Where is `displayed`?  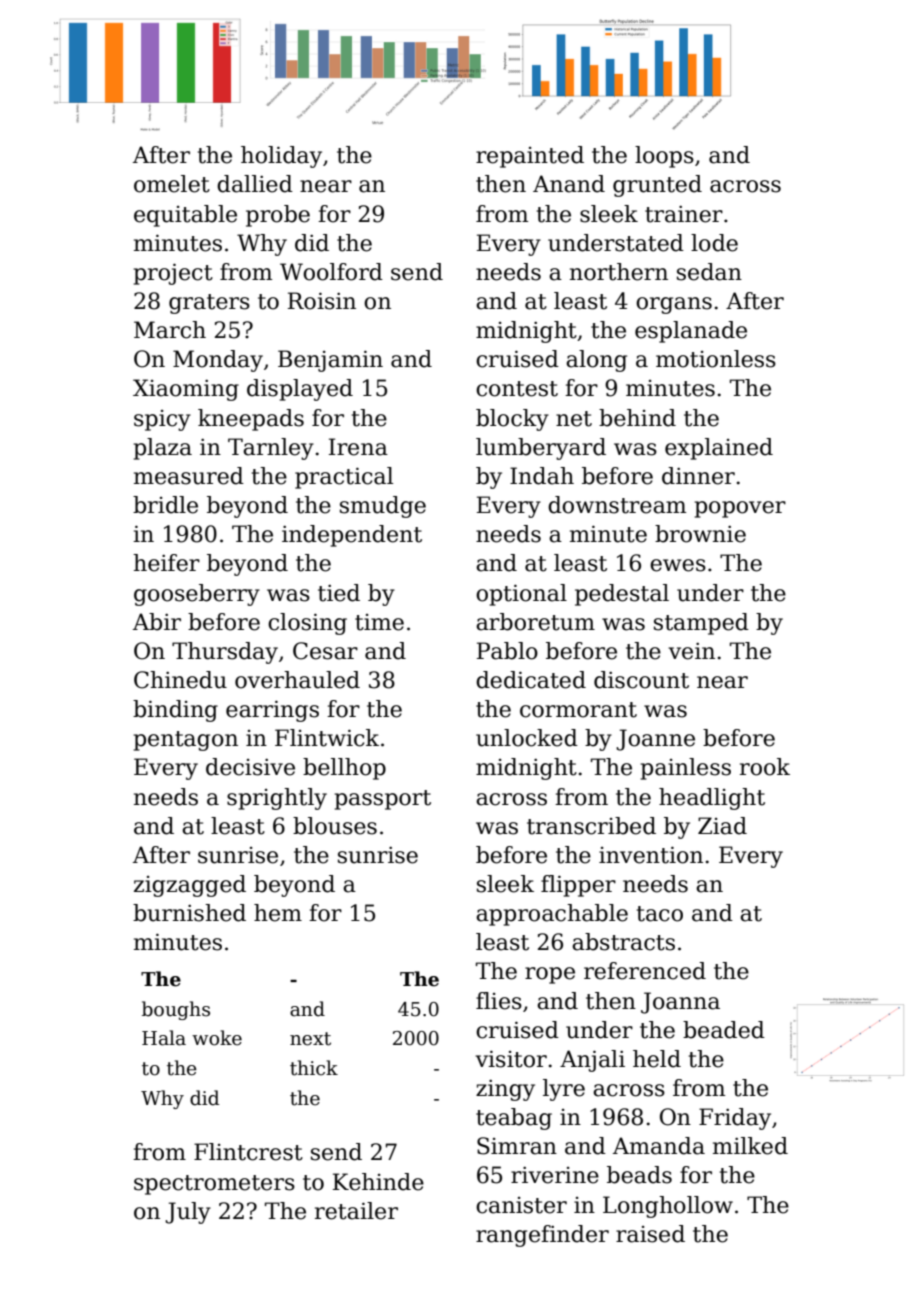
displayed is located at coordinates (300, 390).
